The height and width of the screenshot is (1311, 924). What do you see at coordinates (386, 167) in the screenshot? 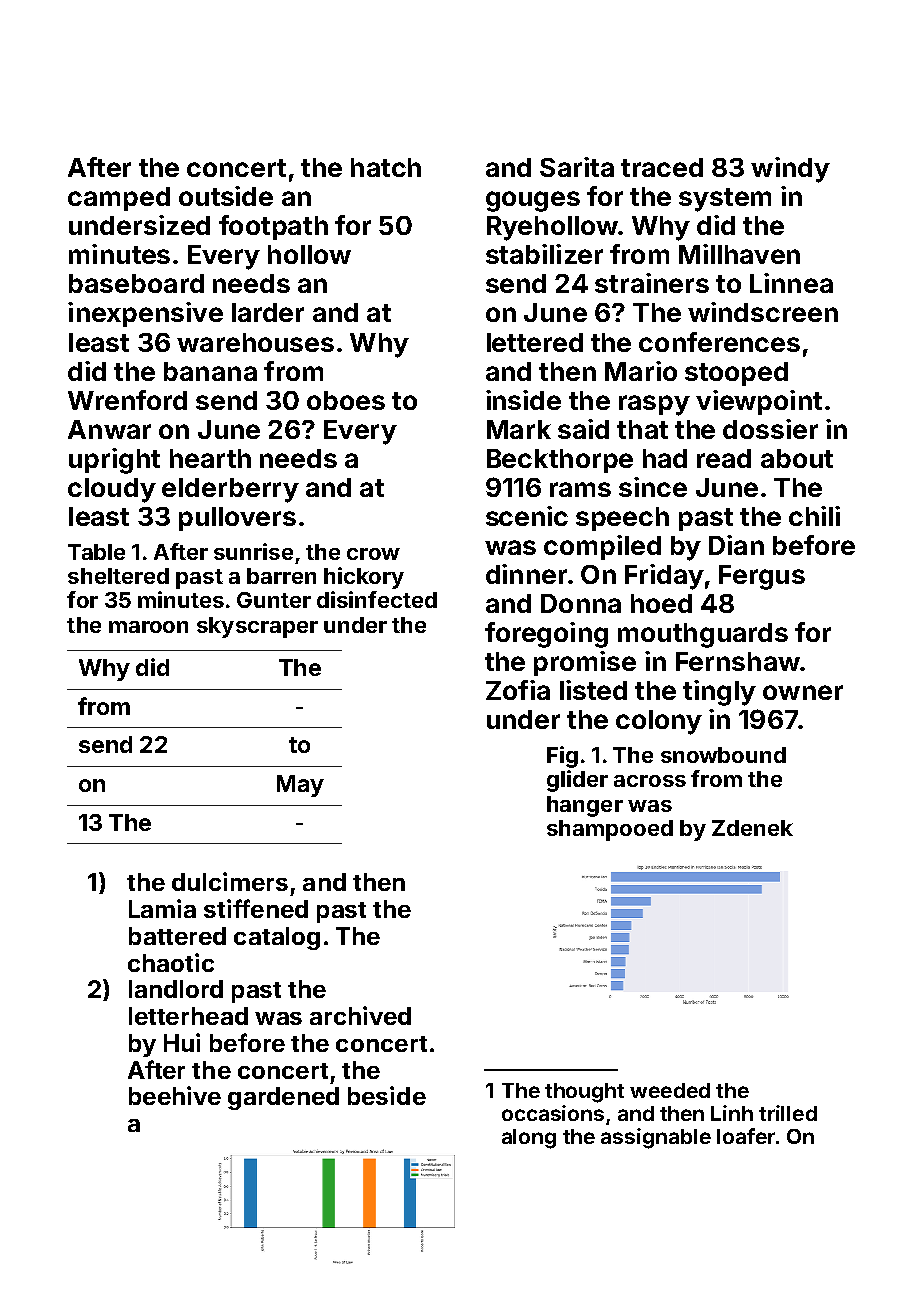
I see `hatch` at bounding box center [386, 167].
